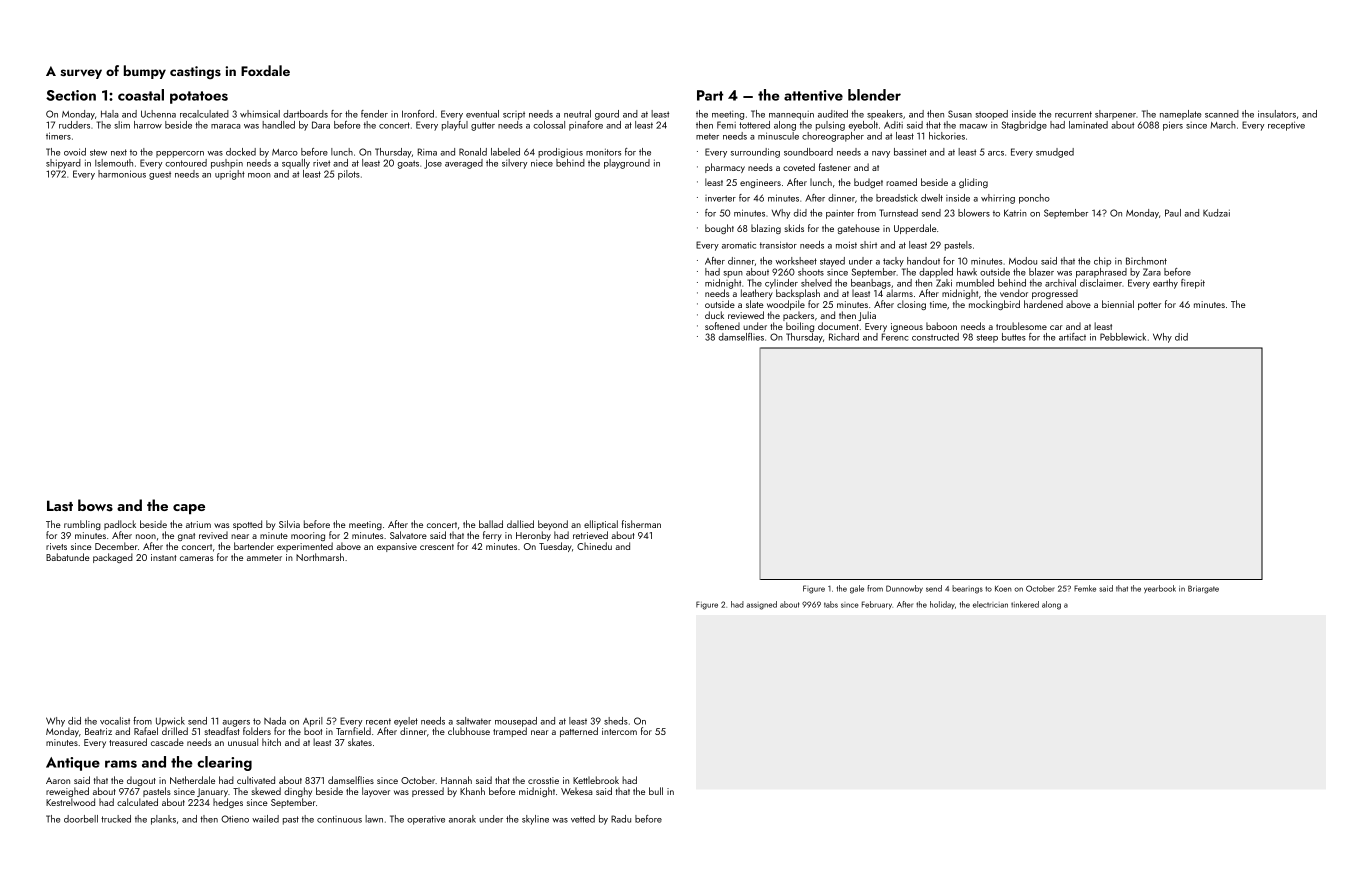 This screenshot has width=1372, height=887. Describe the element at coordinates (516, 722) in the screenshot. I see `mousepad` at that location.
